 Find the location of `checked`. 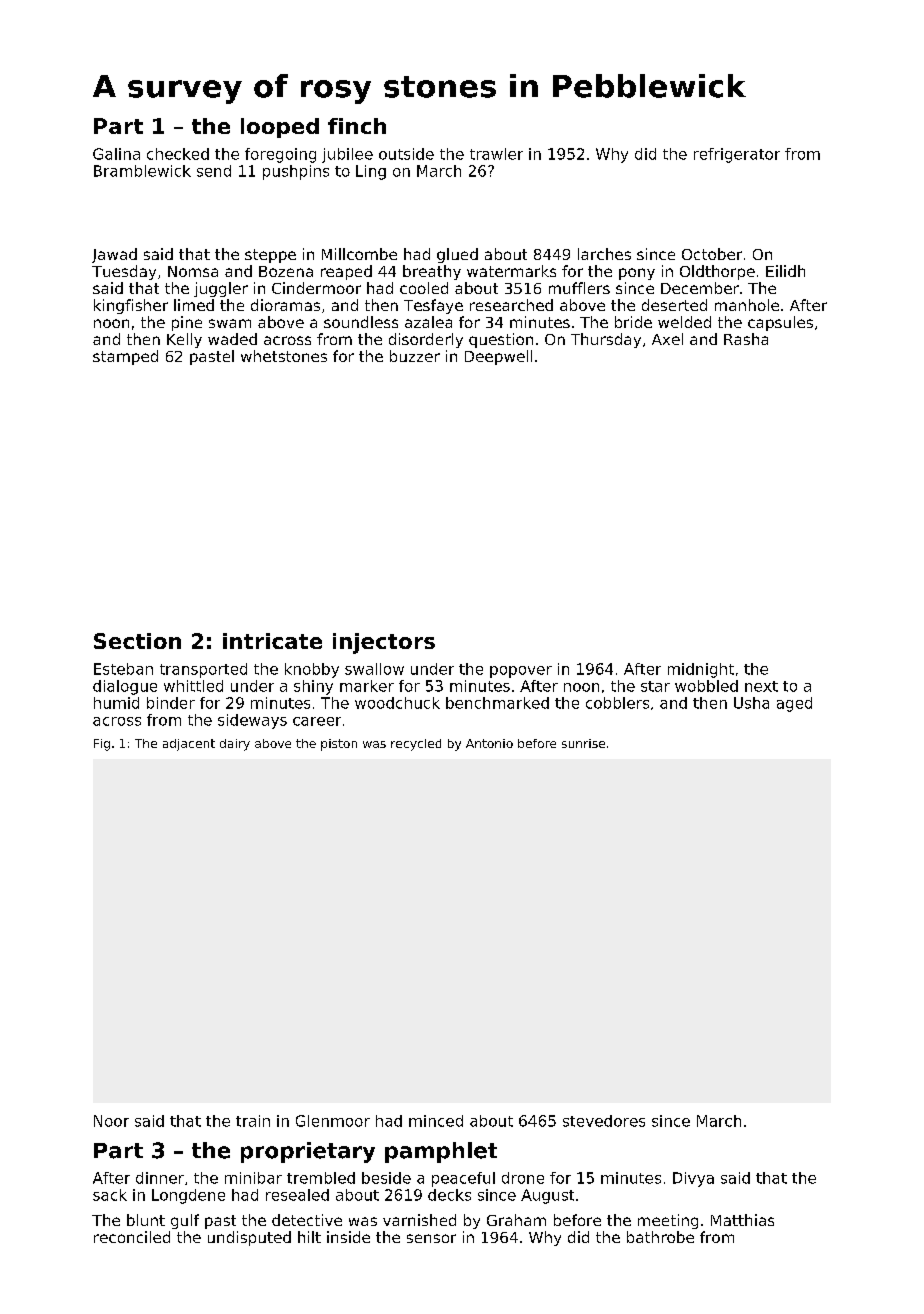

checked is located at coordinates (178, 154).
